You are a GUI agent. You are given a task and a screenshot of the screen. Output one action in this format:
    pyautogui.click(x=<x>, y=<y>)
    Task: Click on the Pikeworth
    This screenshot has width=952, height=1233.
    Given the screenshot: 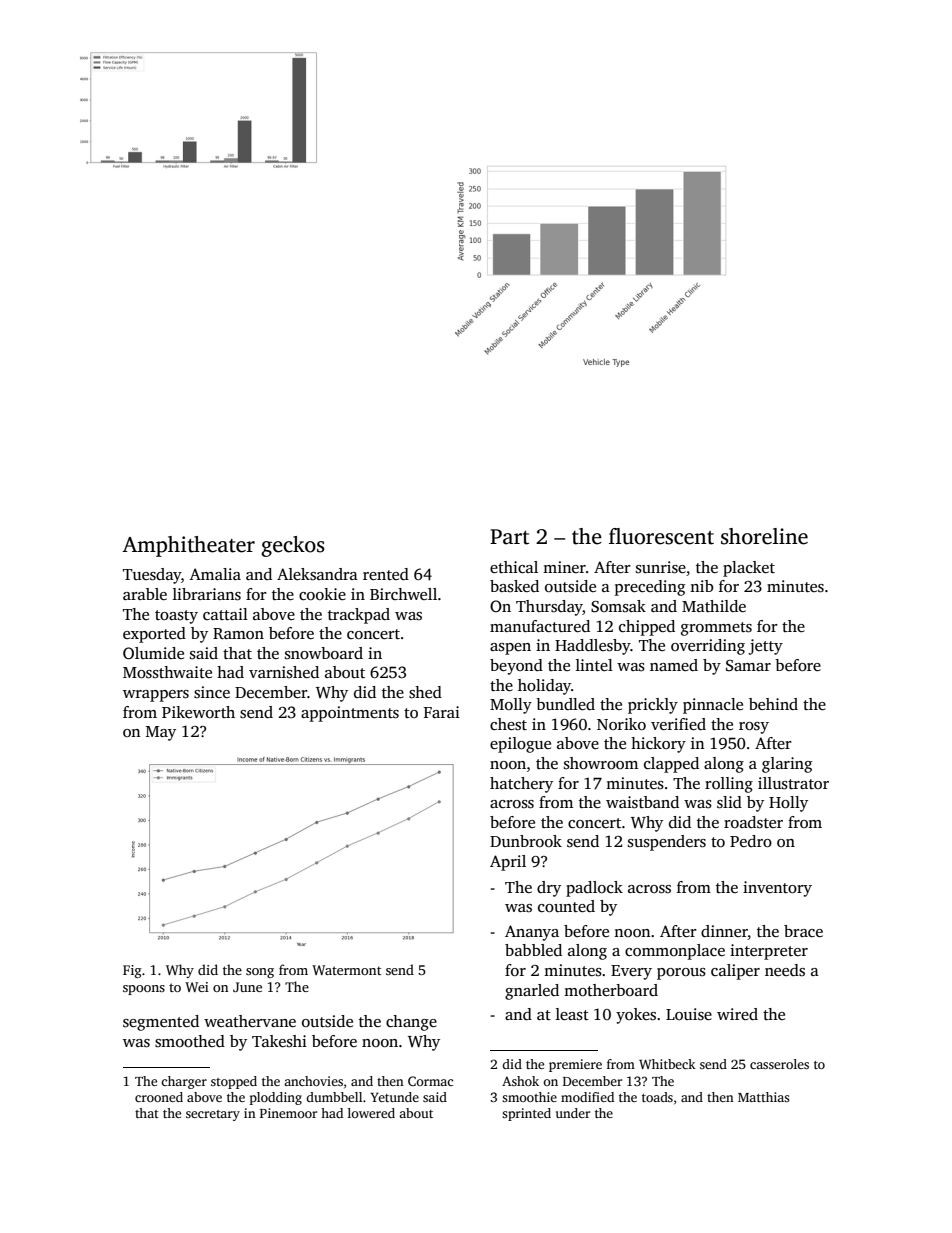 What is the action you would take?
    pyautogui.click(x=198, y=712)
